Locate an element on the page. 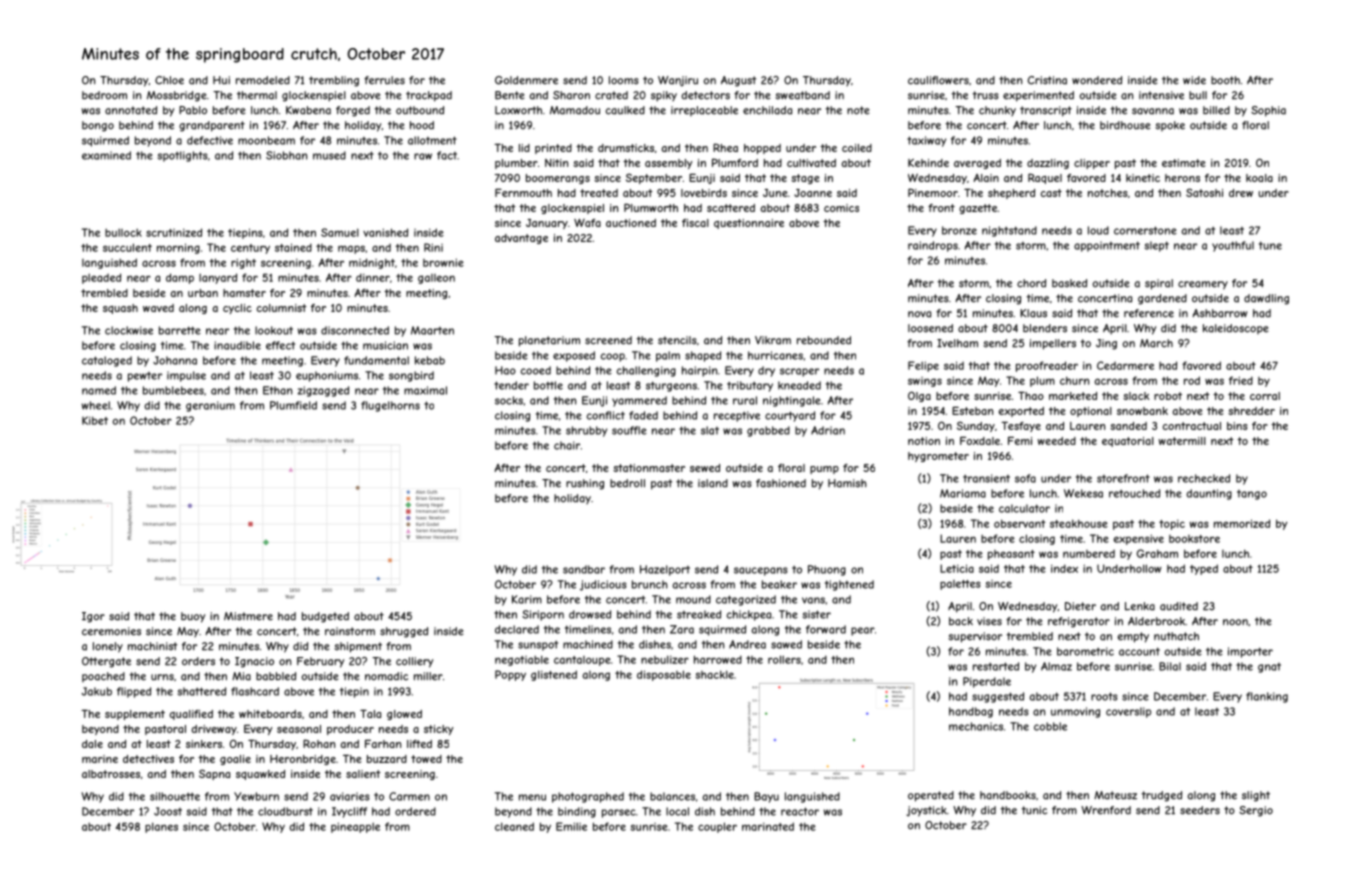 Image resolution: width=1372 pixels, height=887 pixels. Adrian is located at coordinates (828, 430).
